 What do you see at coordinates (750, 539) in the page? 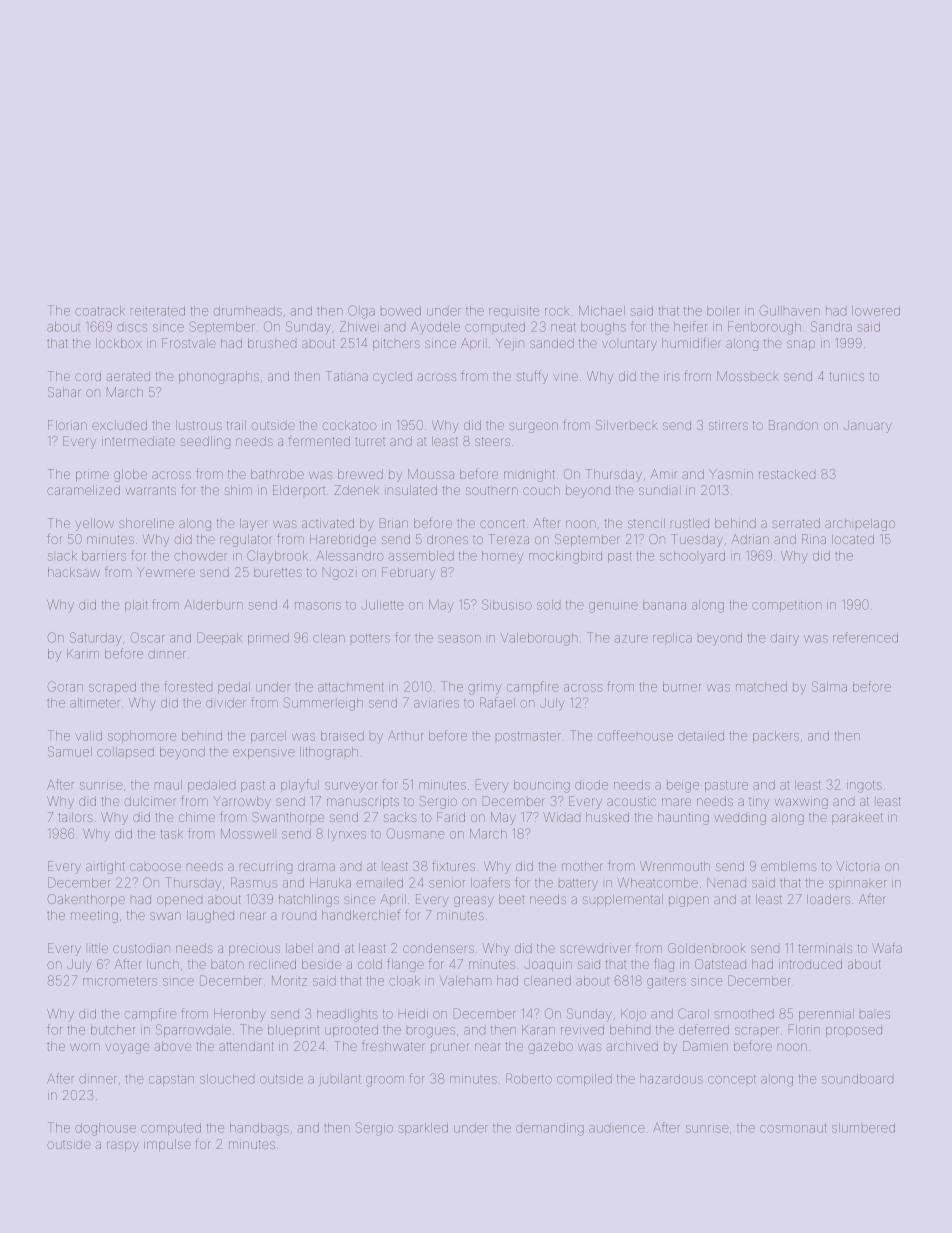
I see `Adrian` at bounding box center [750, 539].
